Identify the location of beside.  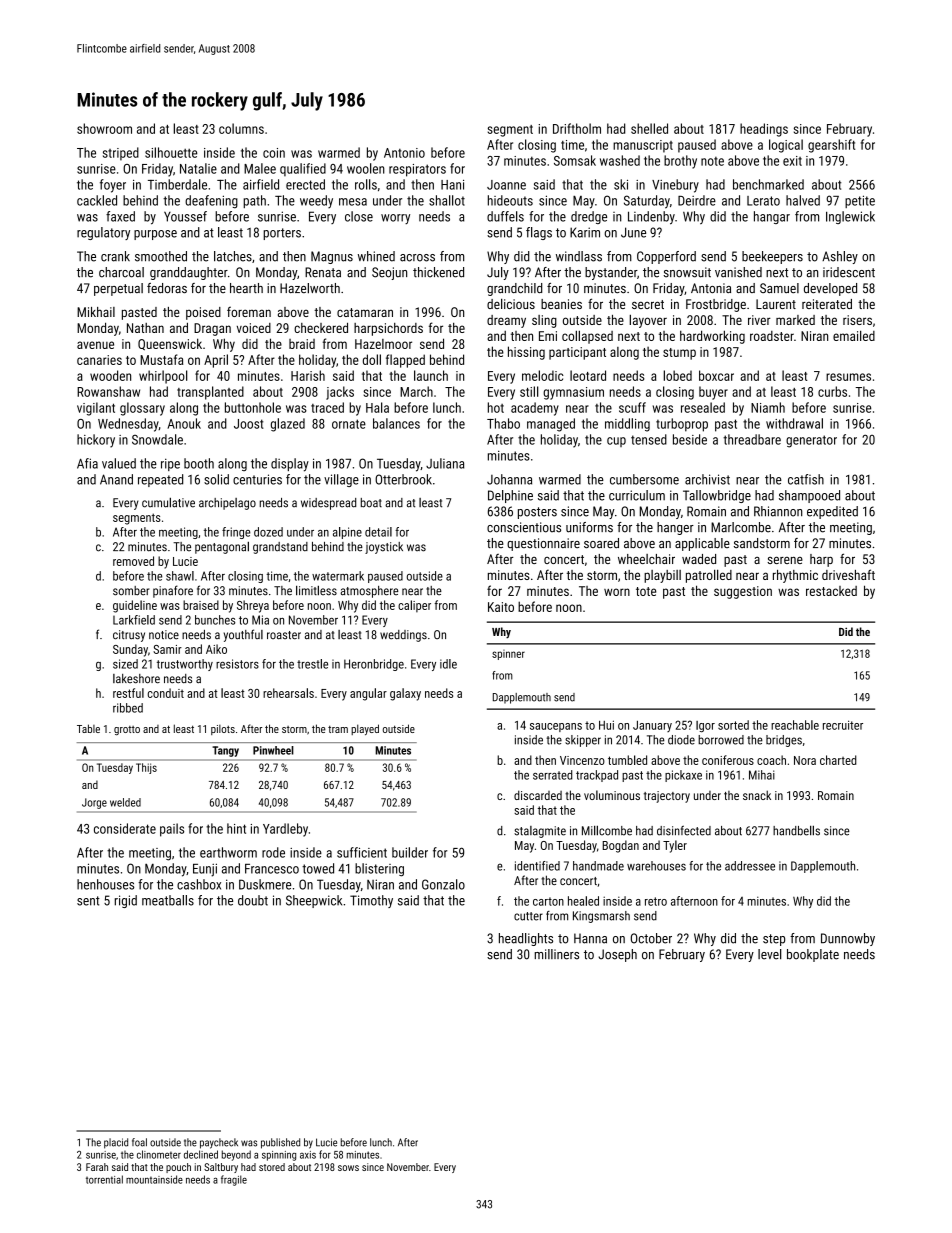
(690, 439).
